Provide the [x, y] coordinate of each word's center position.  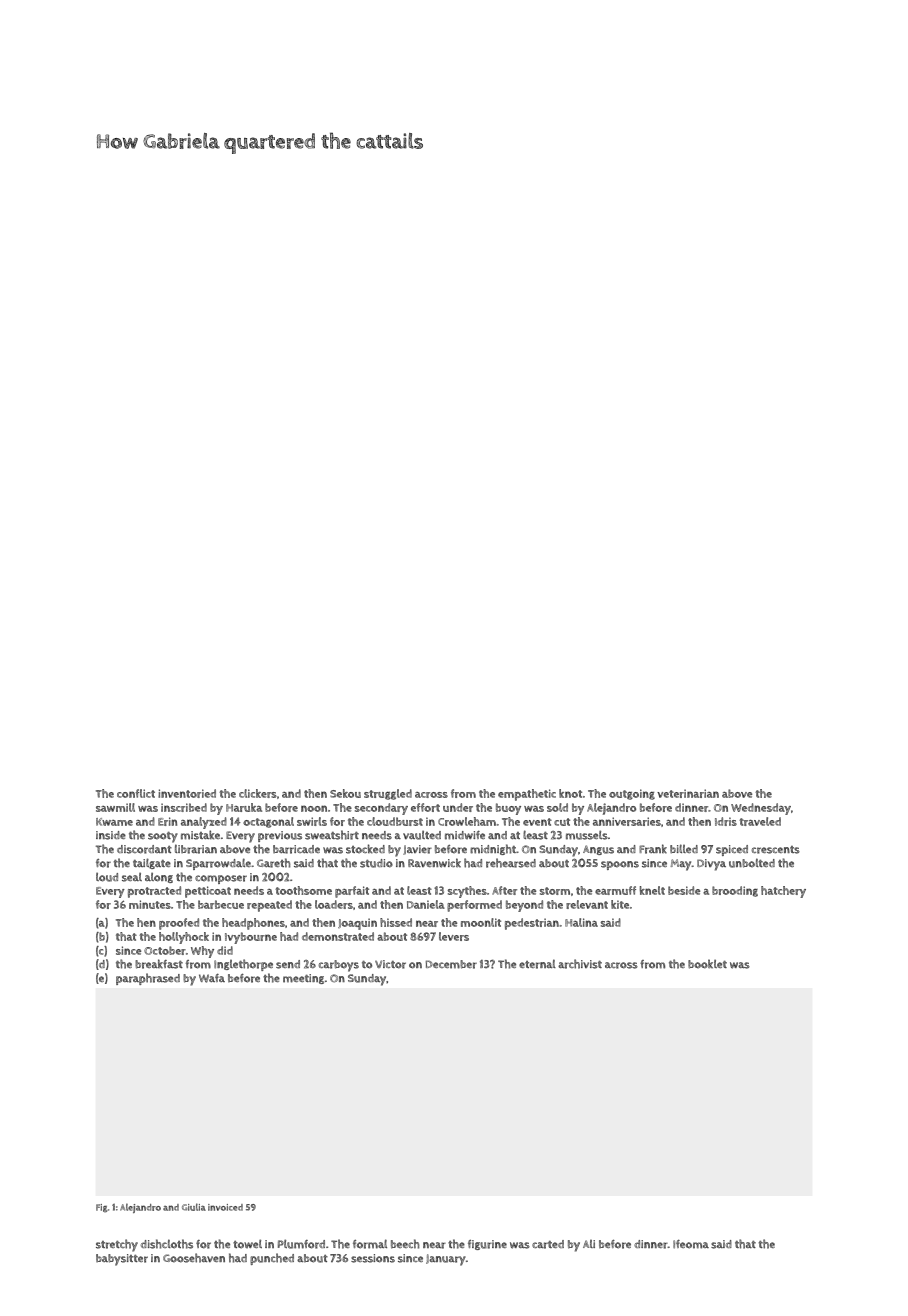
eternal [537, 964]
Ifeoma [691, 1244]
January [446, 1260]
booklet [707, 964]
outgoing [632, 794]
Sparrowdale [218, 864]
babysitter [122, 1260]
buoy [508, 809]
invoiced [225, 1207]
